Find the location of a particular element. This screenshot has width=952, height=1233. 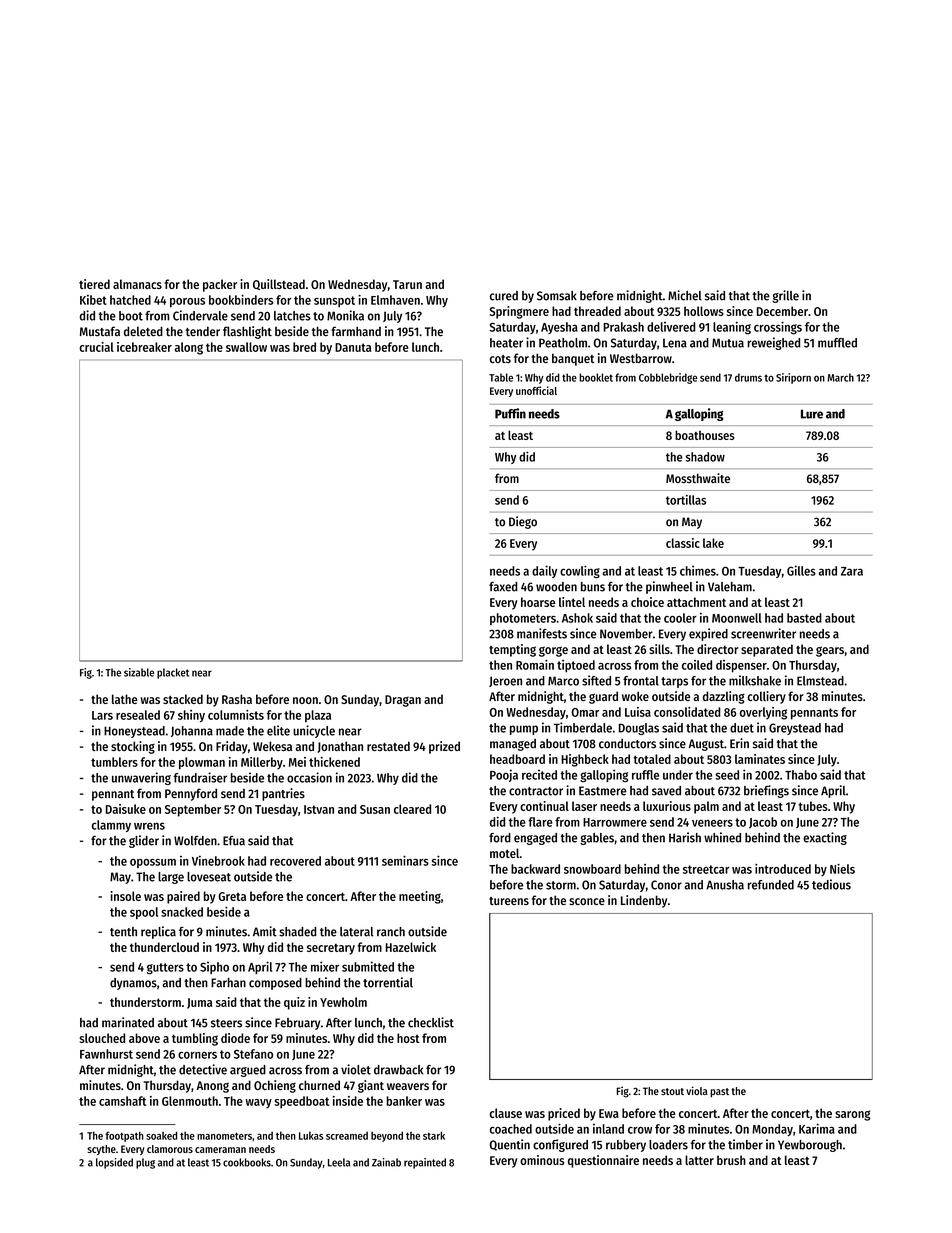

Highbeck is located at coordinates (585, 760).
